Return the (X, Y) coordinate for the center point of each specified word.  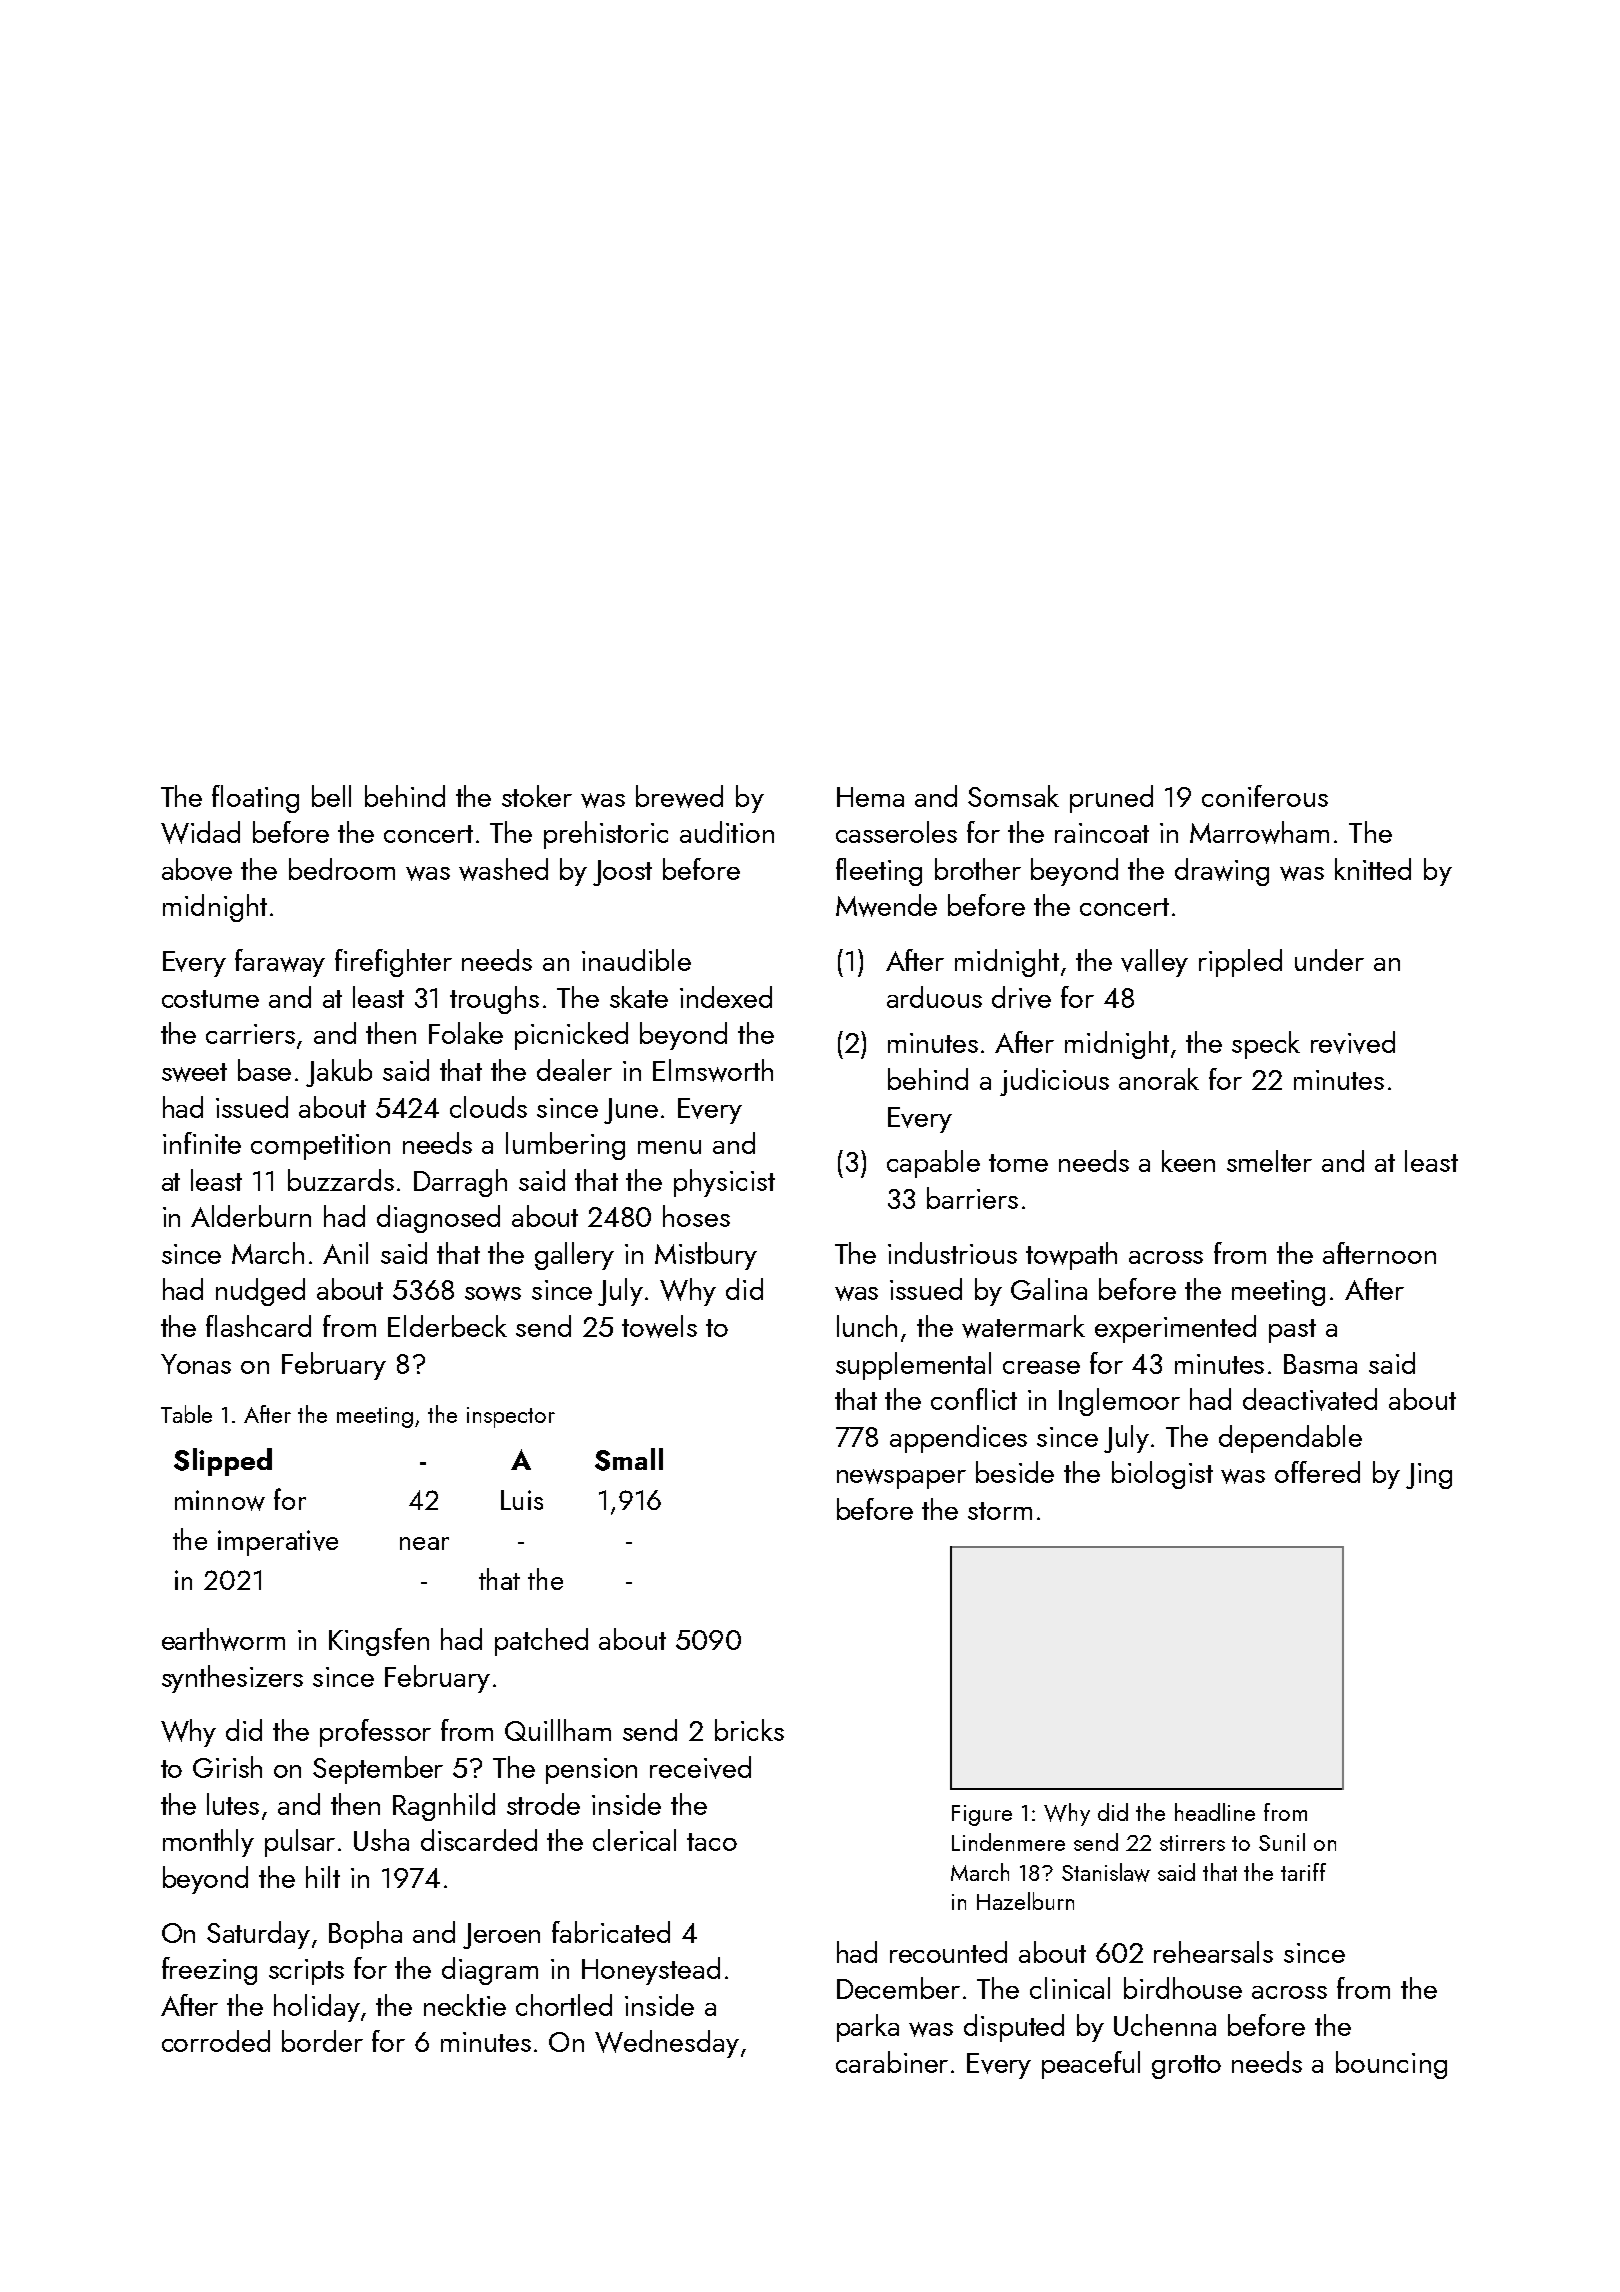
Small (629, 1459)
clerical (634, 1840)
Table (186, 1414)
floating (255, 799)
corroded (216, 2041)
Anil (345, 1253)
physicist (724, 1183)
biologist (1162, 1475)
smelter (1269, 1161)
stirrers (1192, 1843)
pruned (1111, 799)
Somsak (1013, 796)
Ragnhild (444, 1807)
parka (868, 2028)
